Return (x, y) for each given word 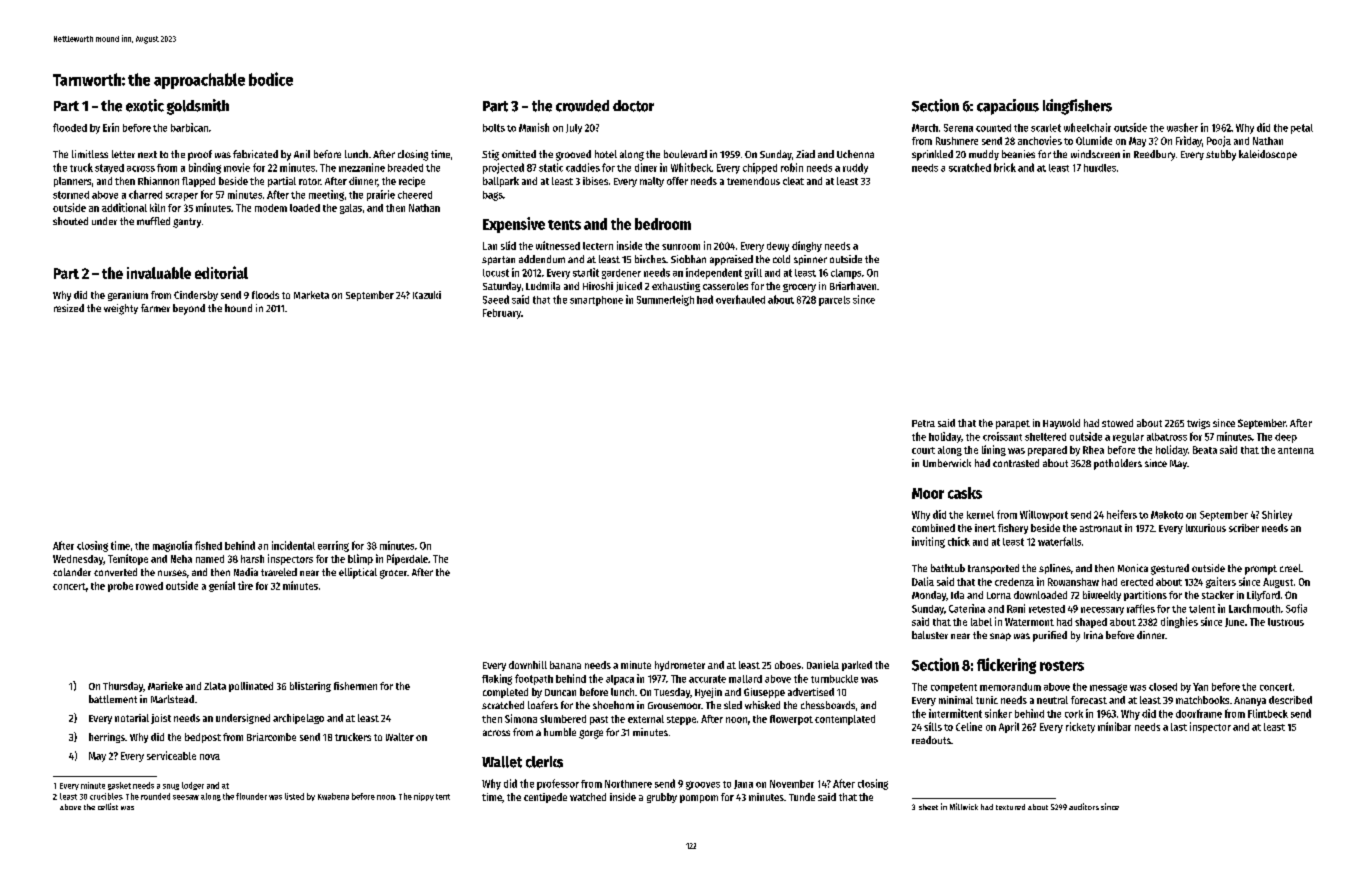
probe (120, 587)
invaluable (159, 273)
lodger (193, 786)
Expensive (514, 225)
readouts (931, 740)
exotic (145, 105)
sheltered (1045, 437)
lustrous (1286, 622)
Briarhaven (853, 286)
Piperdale (407, 559)
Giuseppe (764, 693)
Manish (534, 127)
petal (1302, 129)
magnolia (172, 546)
